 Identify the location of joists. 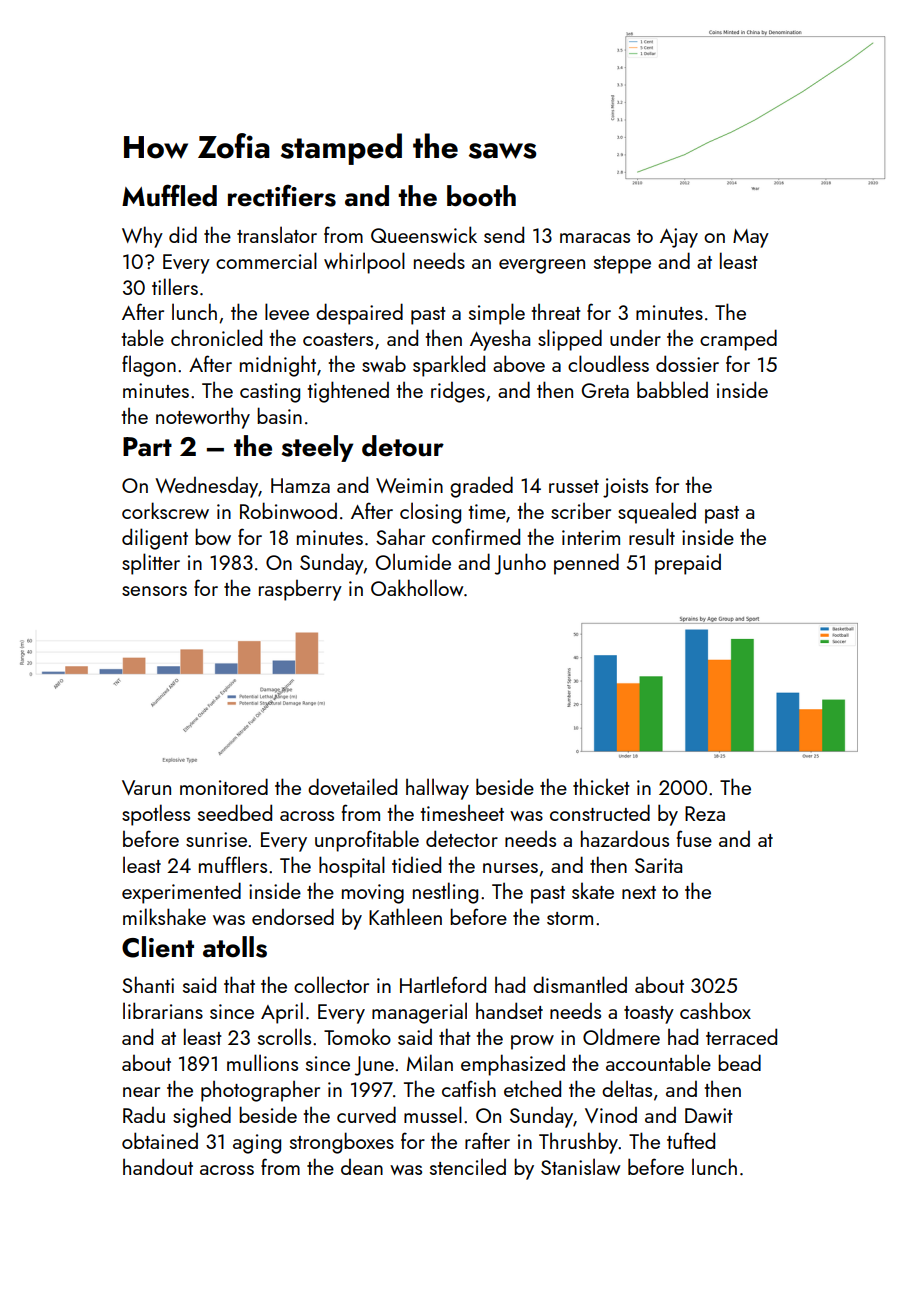
(625, 488).
